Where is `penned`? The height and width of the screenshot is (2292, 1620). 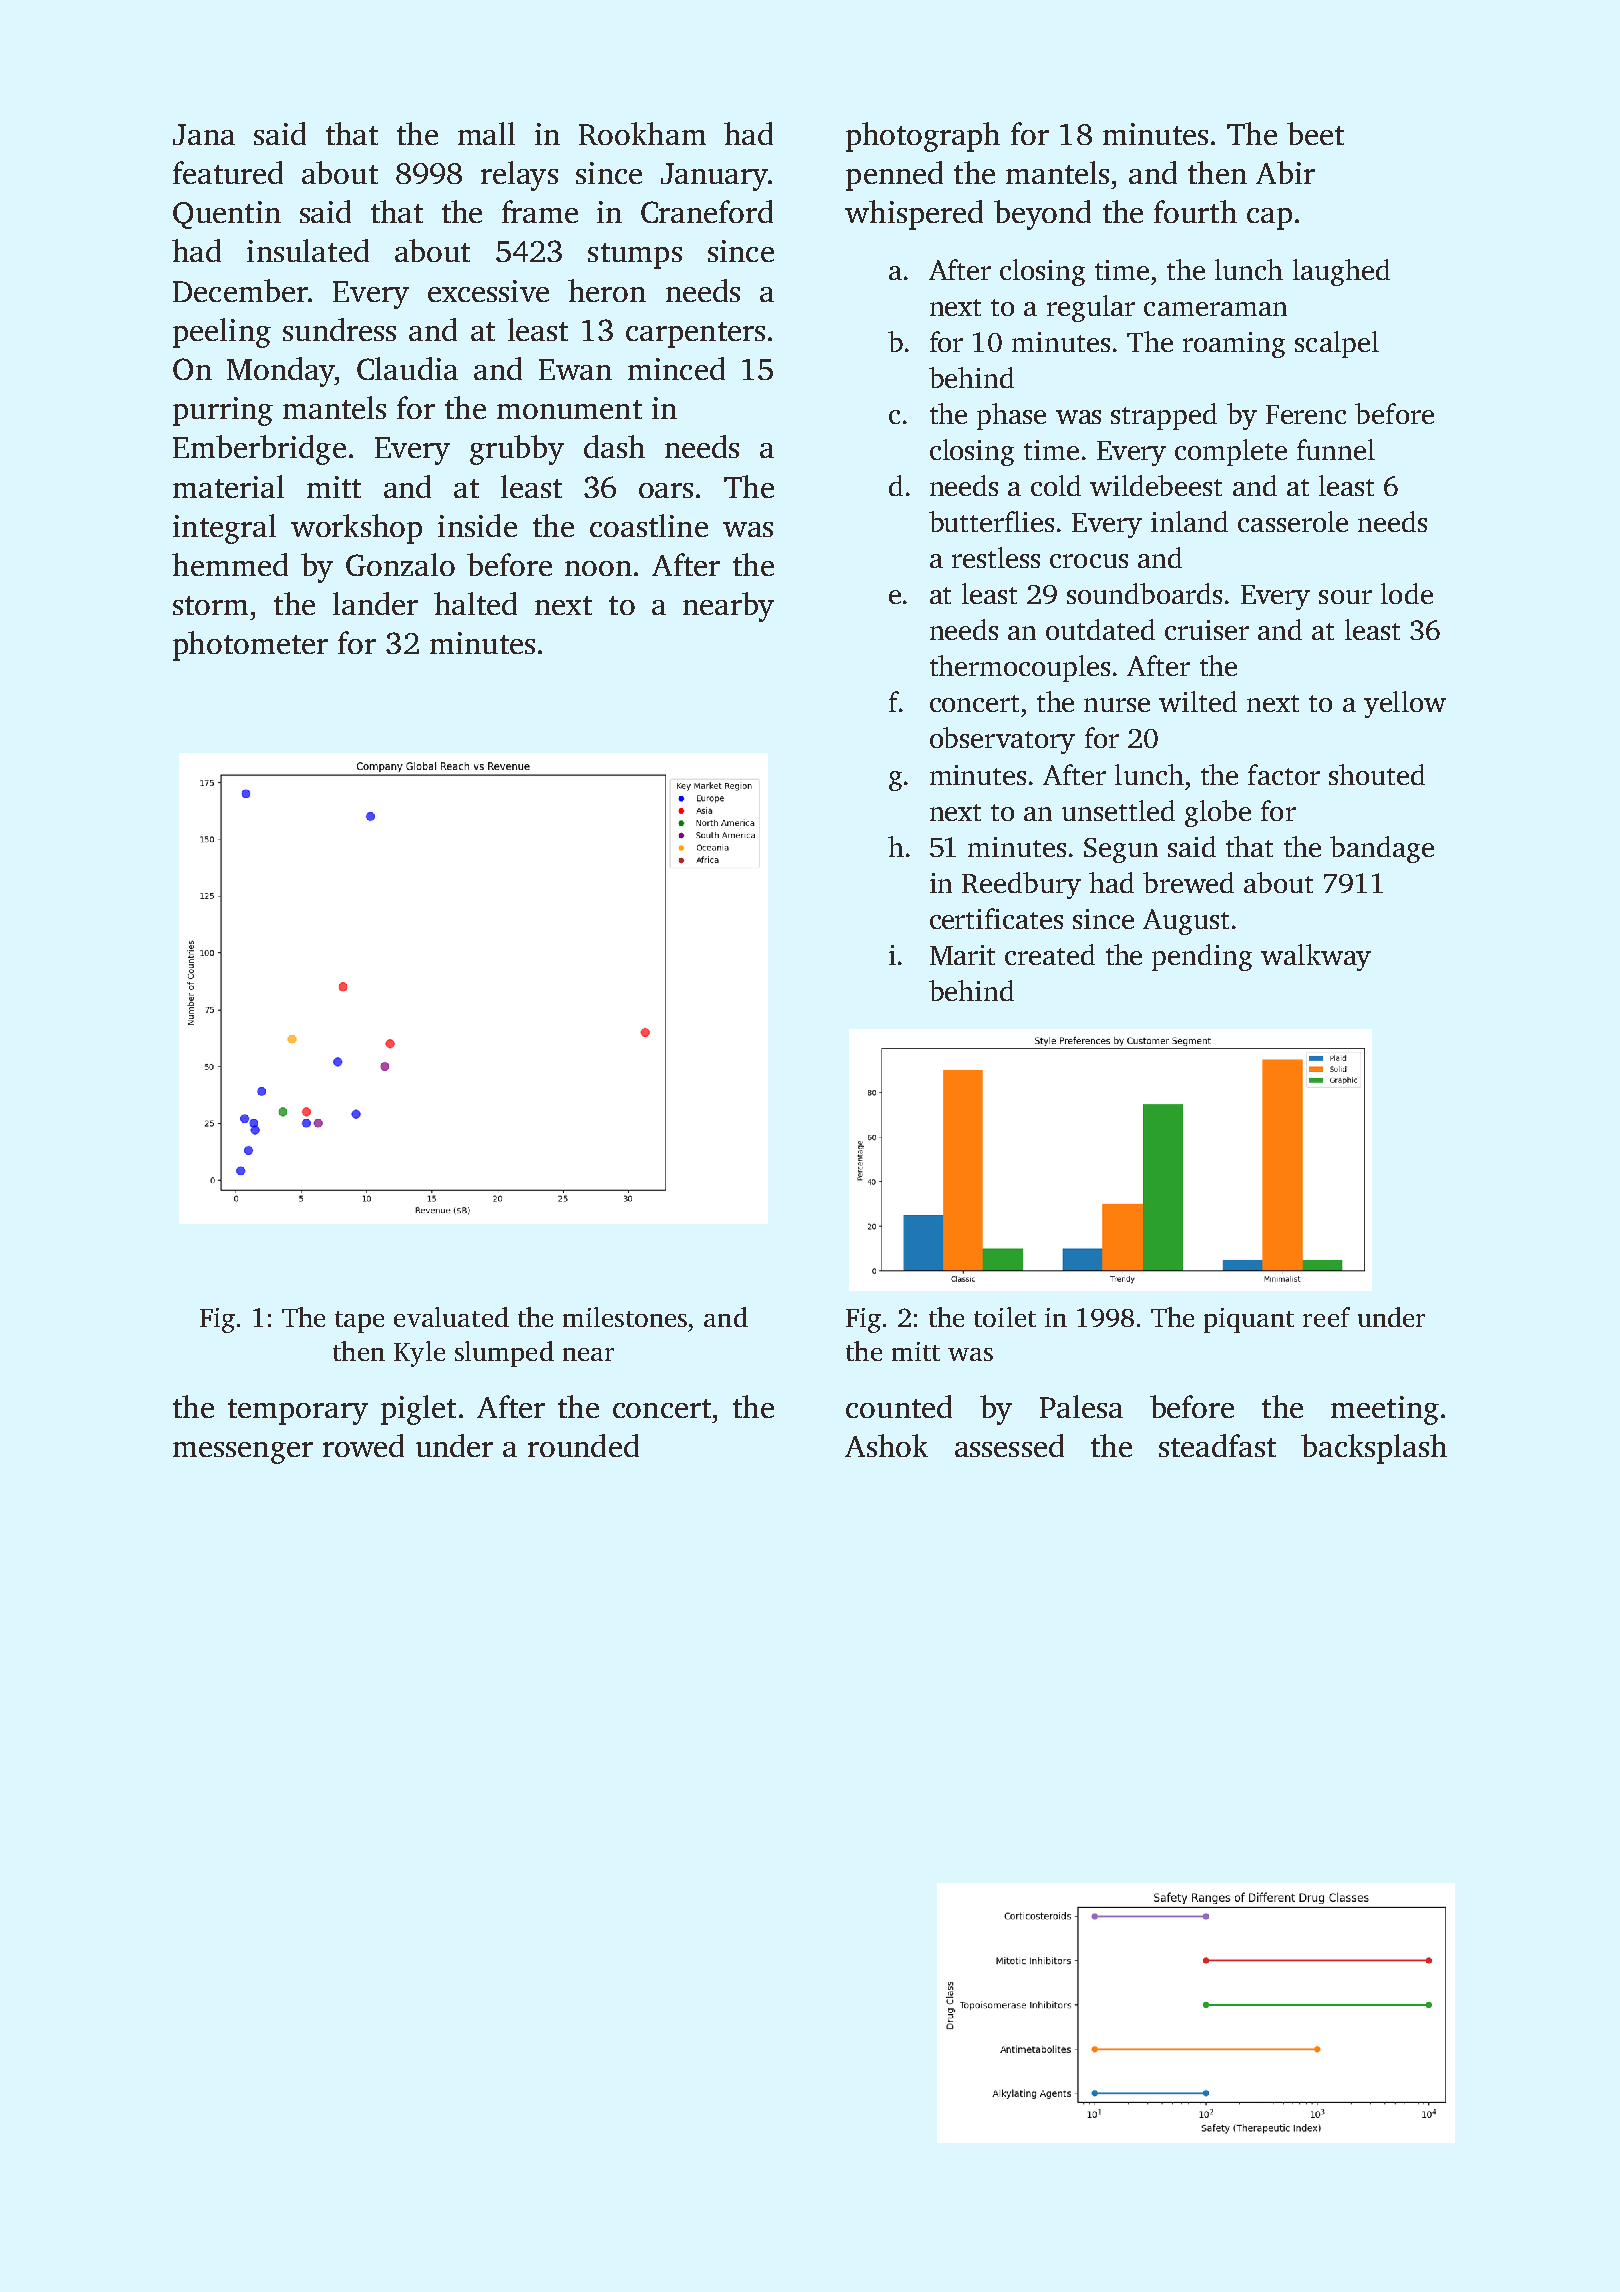 penned is located at coordinates (894, 176).
